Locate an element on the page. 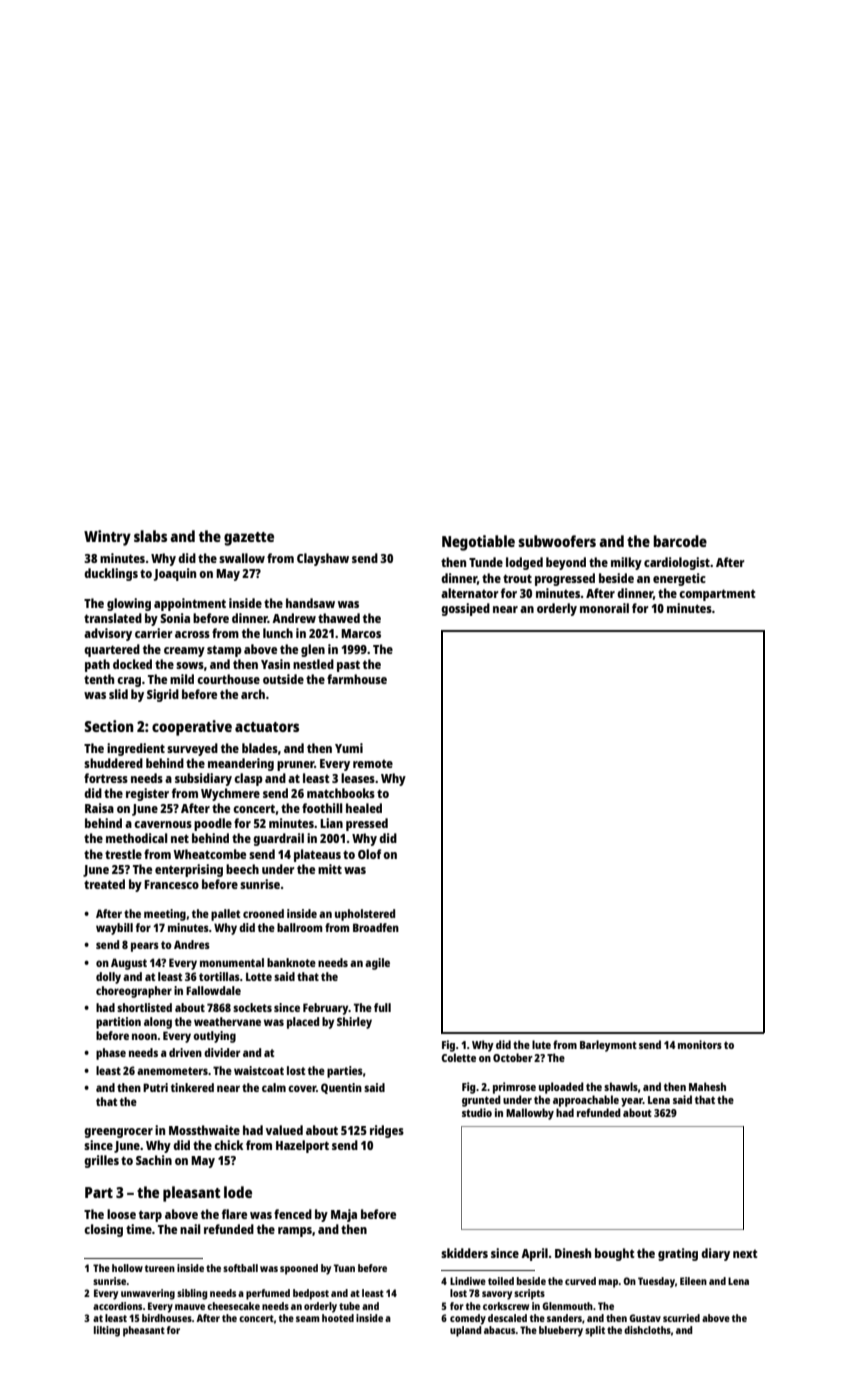 Image resolution: width=849 pixels, height=1400 pixels. barcode is located at coordinates (680, 541).
